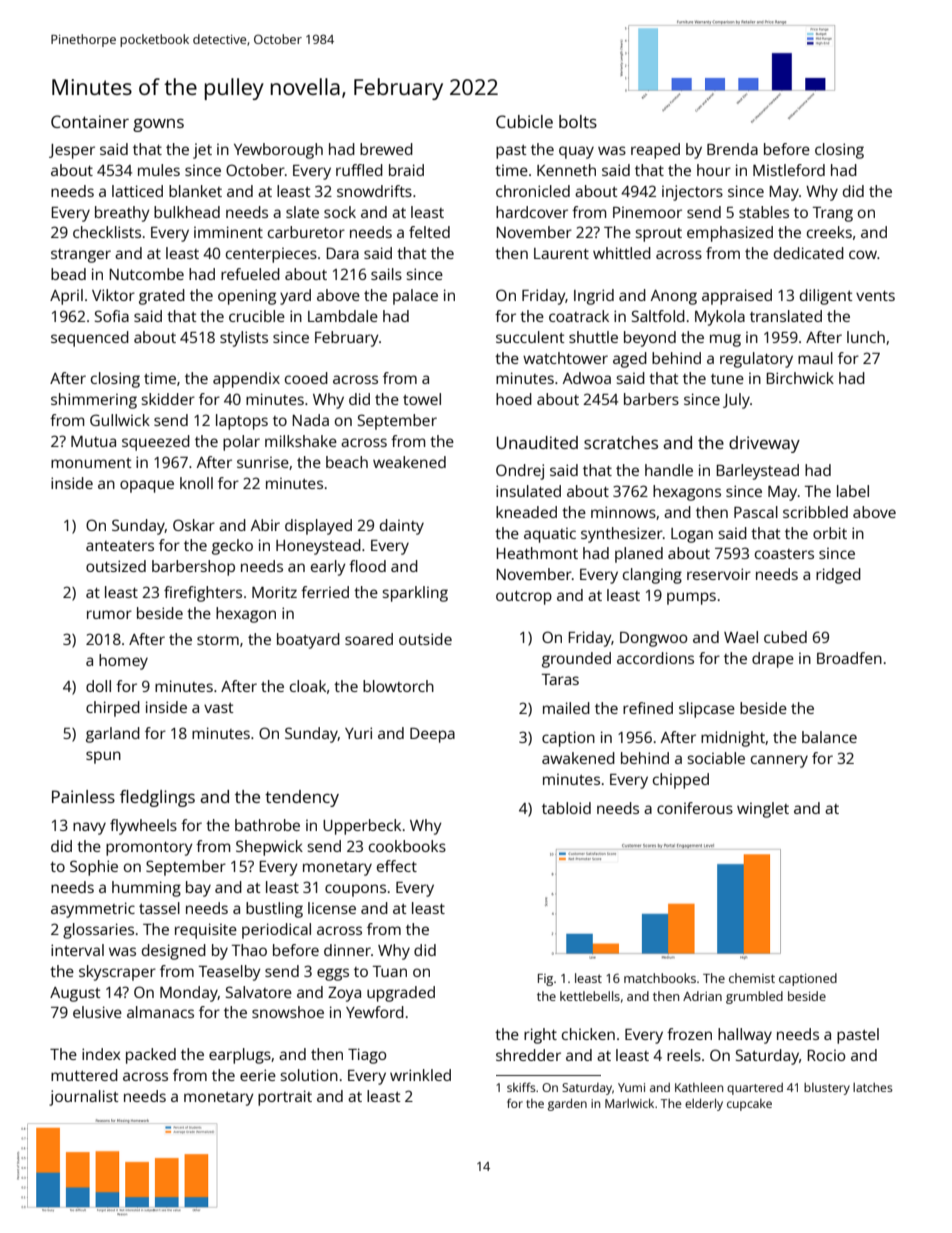  Describe the element at coordinates (567, 1105) in the page. I see `garden` at that location.
